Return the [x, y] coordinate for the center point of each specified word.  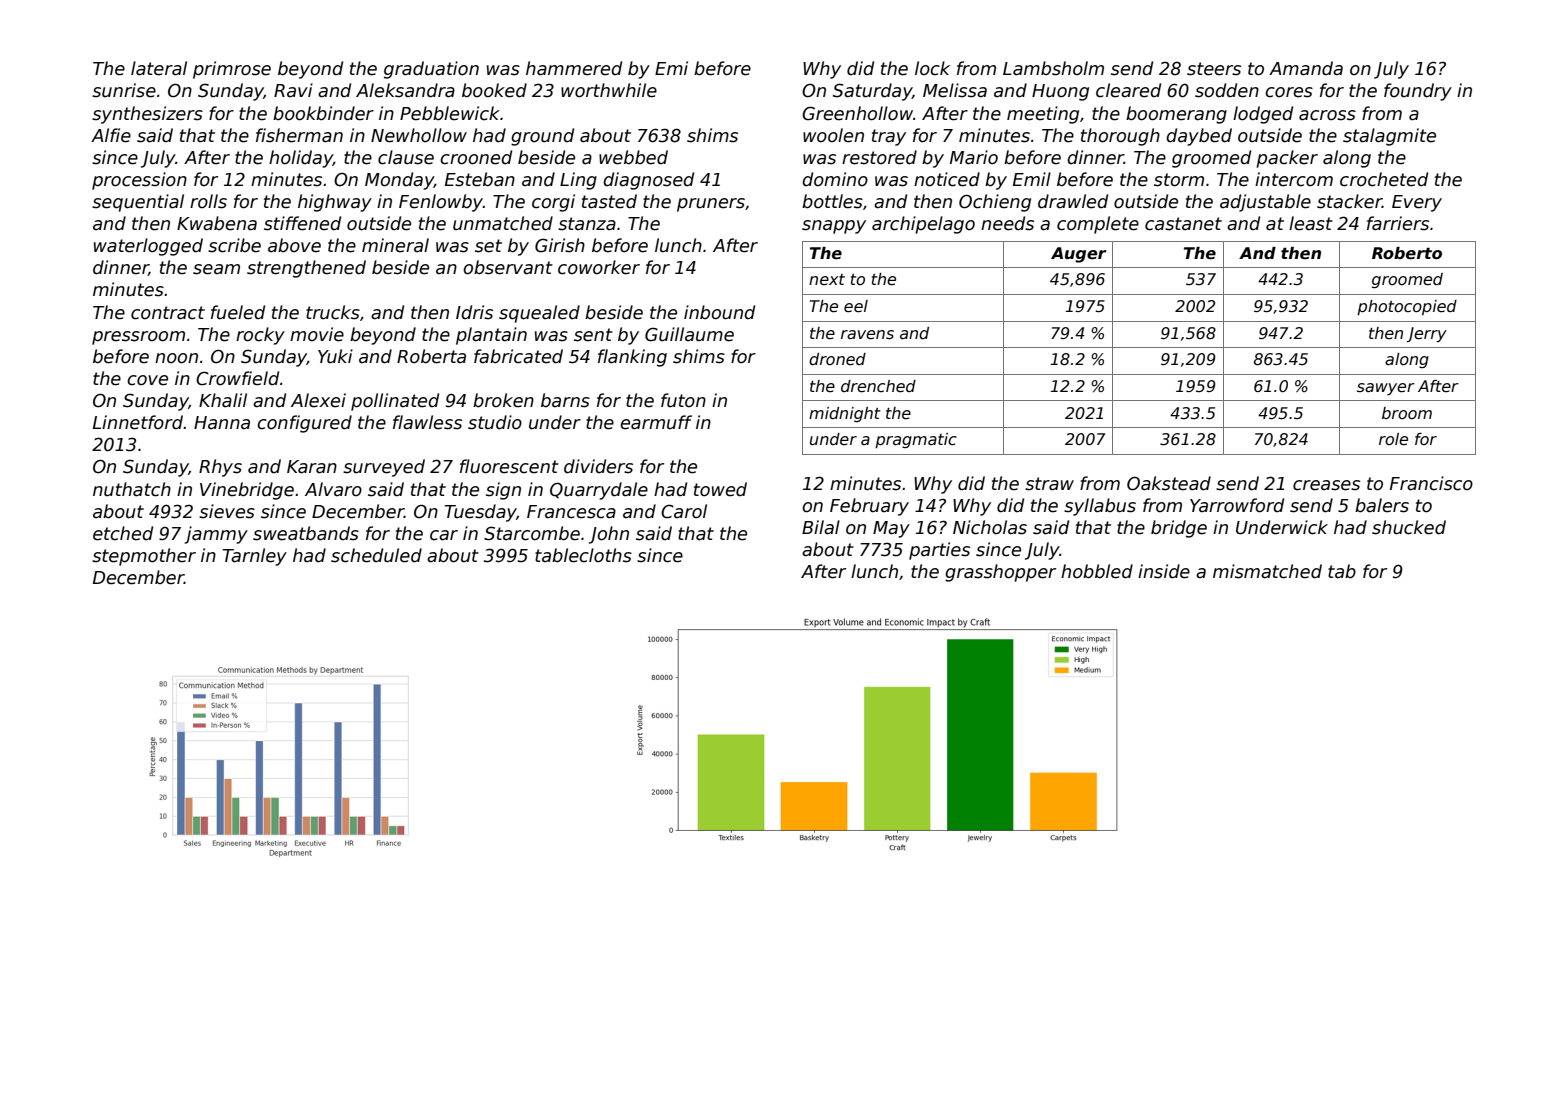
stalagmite [1389, 137]
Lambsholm [1053, 68]
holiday [301, 159]
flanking [632, 358]
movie [317, 334]
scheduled [376, 555]
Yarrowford [1237, 505]
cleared [1128, 90]
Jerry [1427, 335]
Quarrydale [599, 491]
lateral [159, 68]
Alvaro [333, 489]
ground [542, 137]
